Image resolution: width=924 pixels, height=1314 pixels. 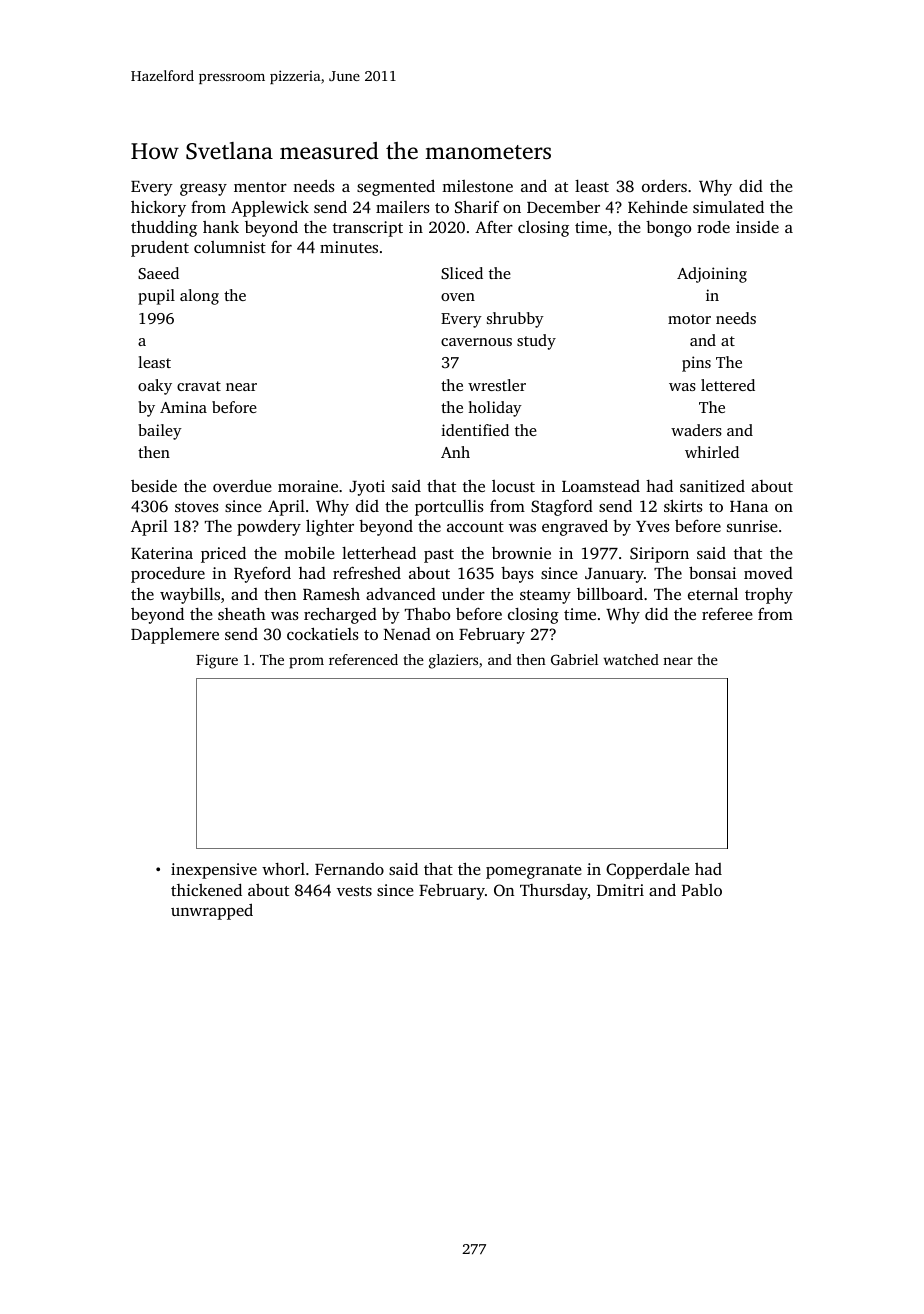 I want to click on minutes, so click(x=349, y=247).
